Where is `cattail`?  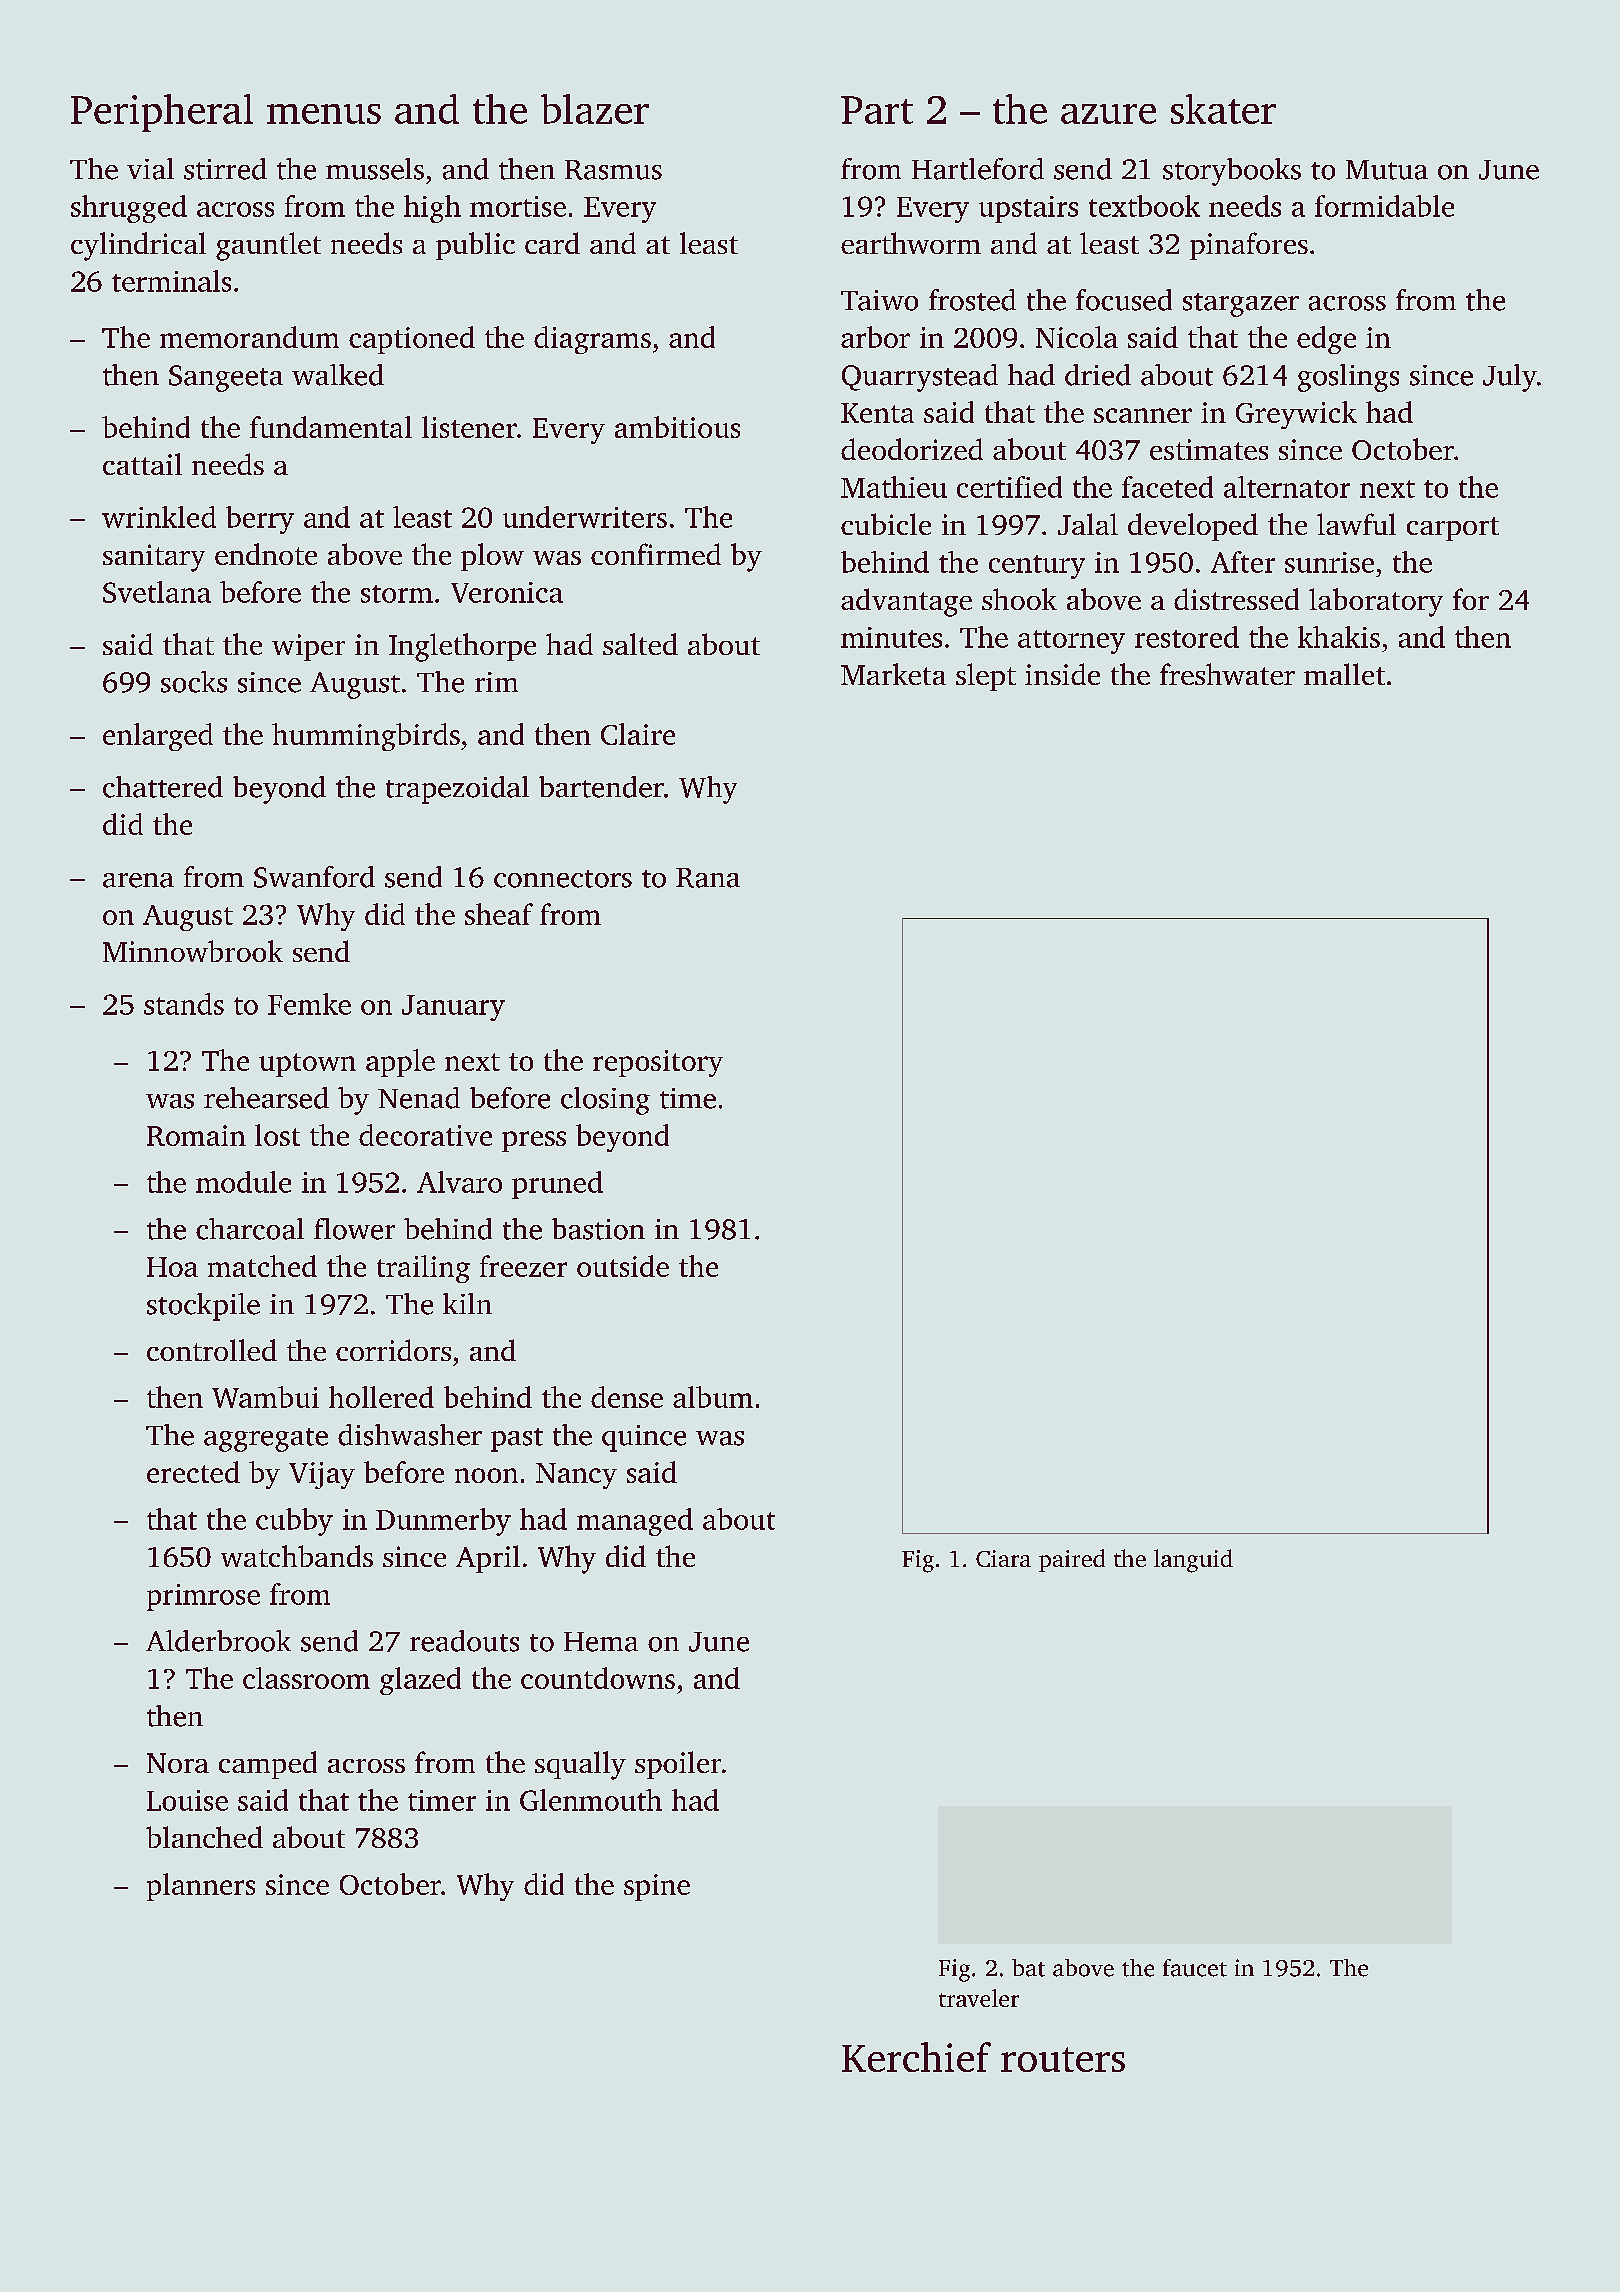 cattail is located at coordinates (142, 464).
